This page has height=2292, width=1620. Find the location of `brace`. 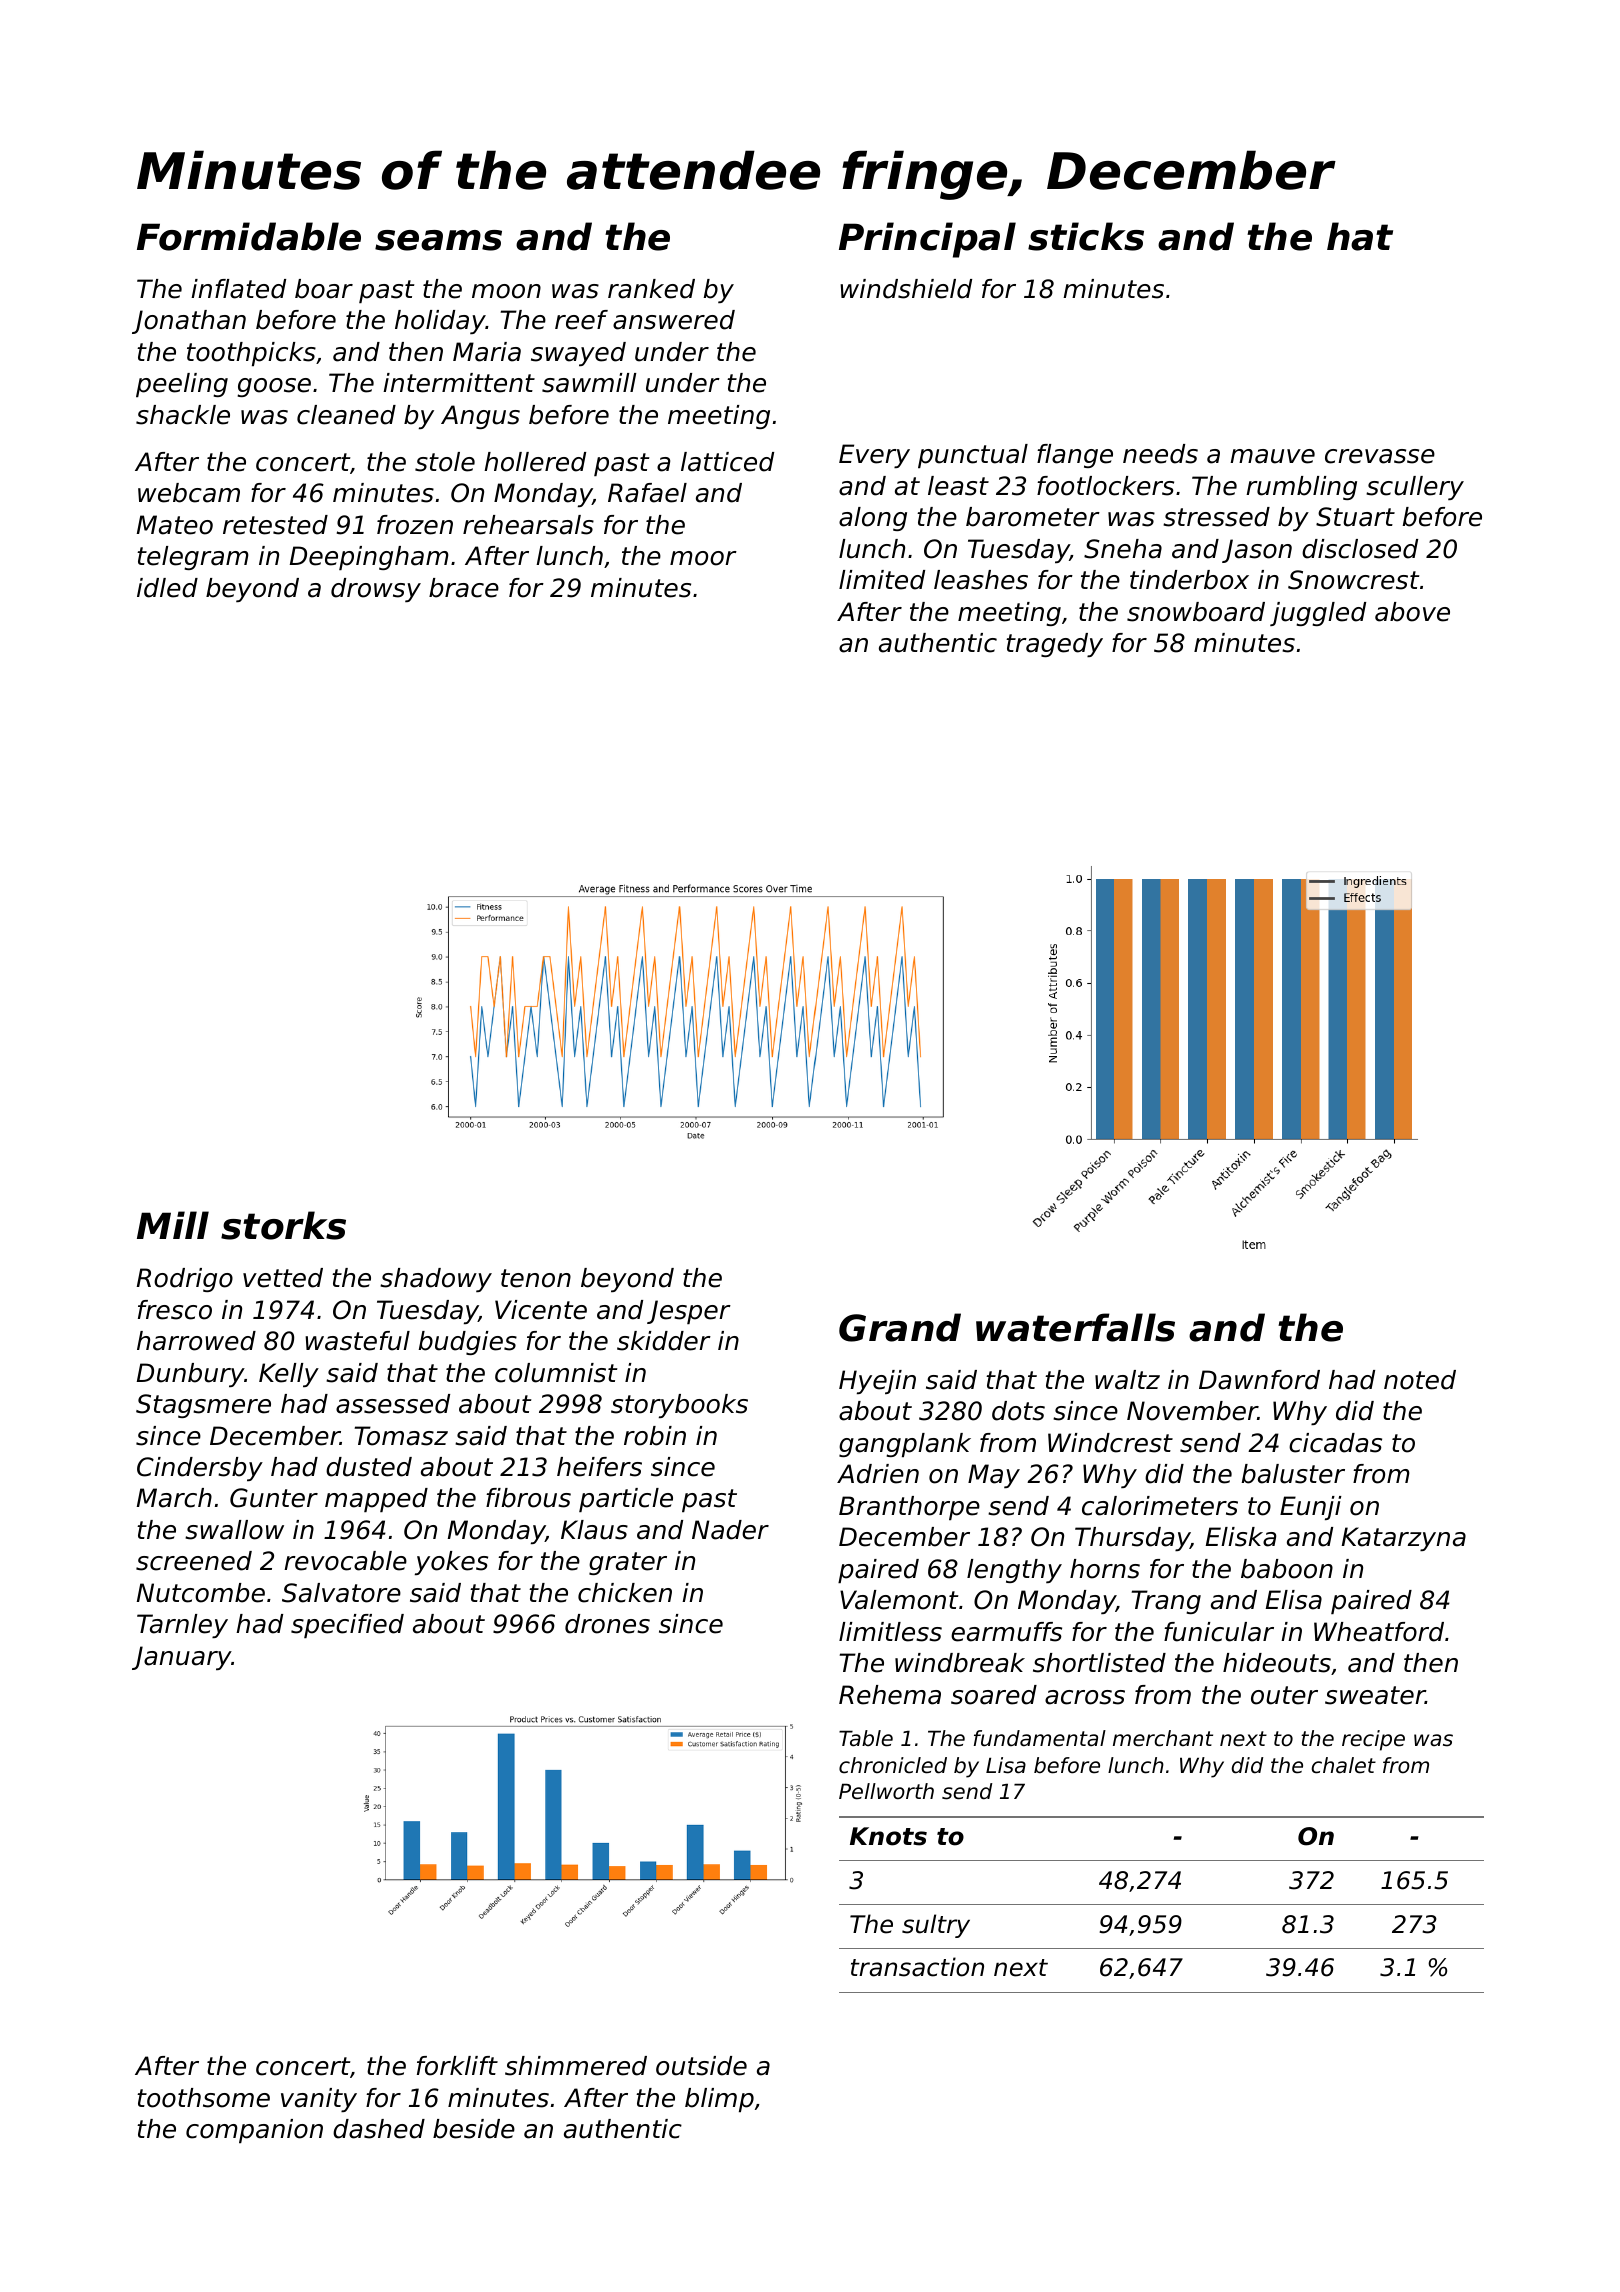

brace is located at coordinates (464, 588).
